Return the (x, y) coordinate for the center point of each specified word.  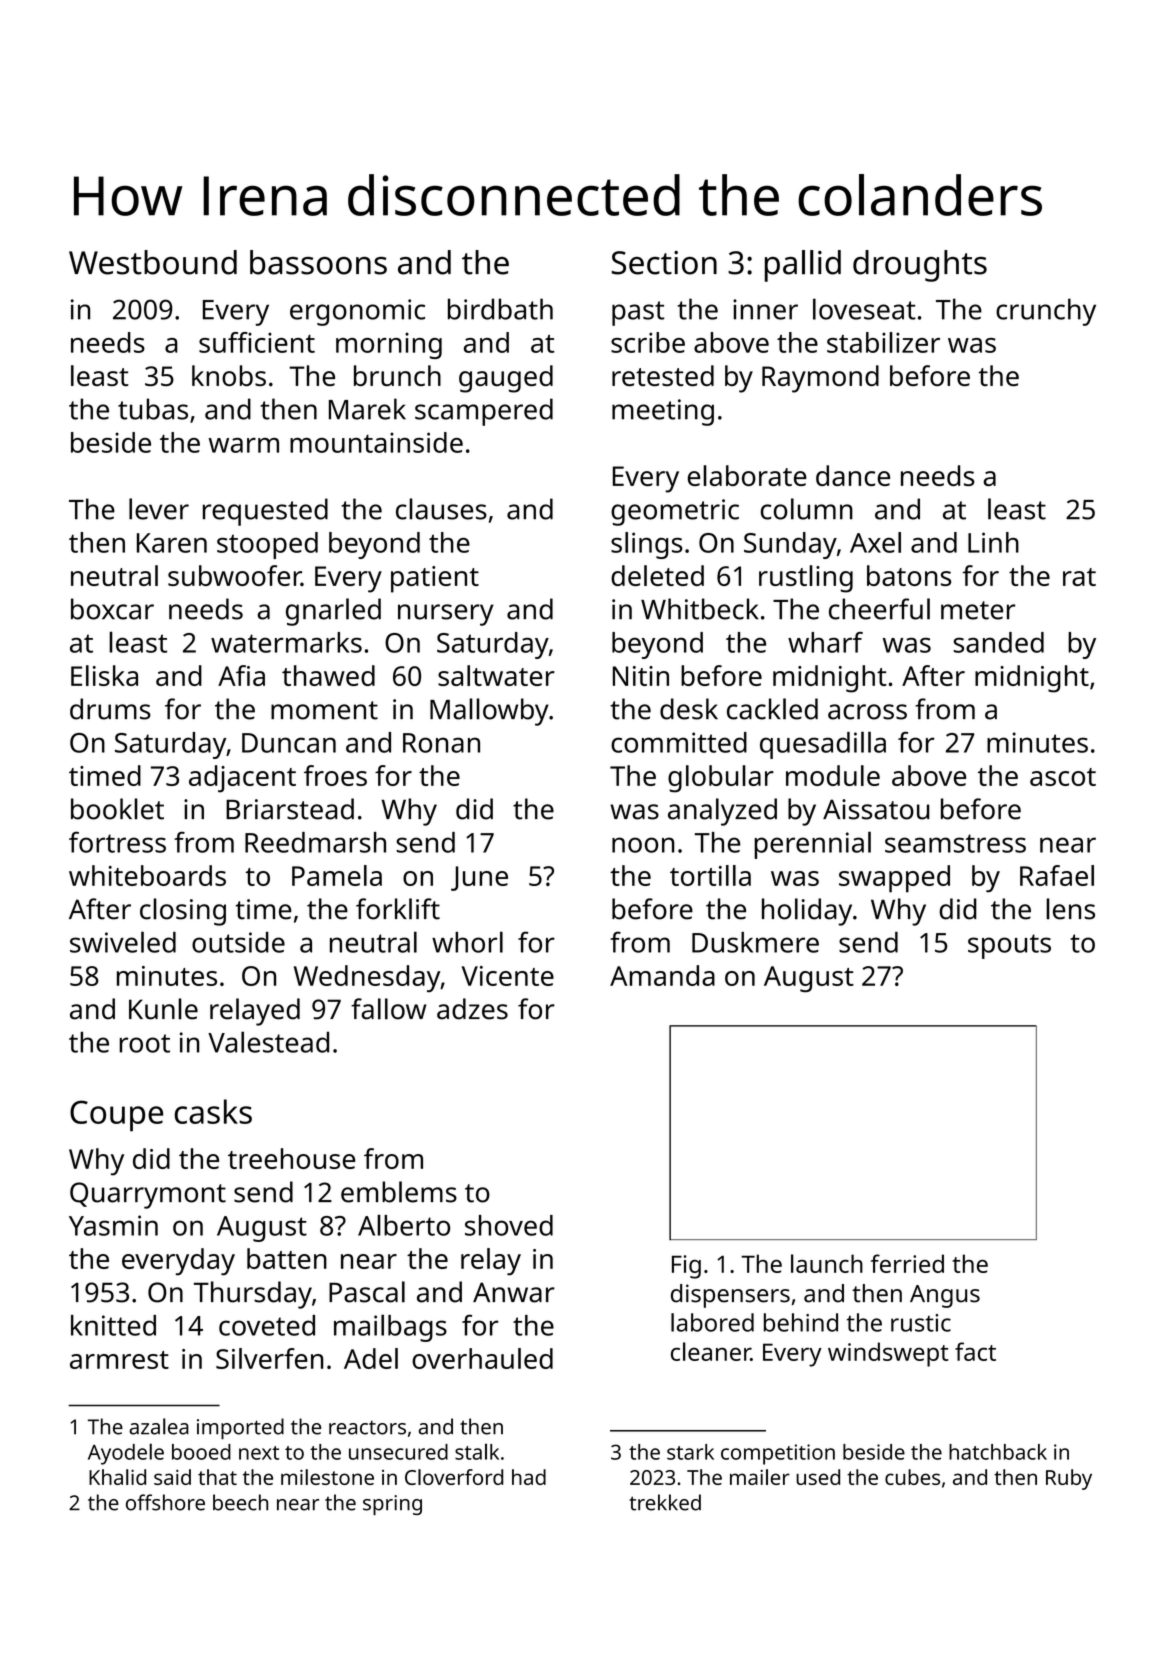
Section (664, 263)
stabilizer (883, 342)
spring (392, 1505)
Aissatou (876, 809)
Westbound (153, 262)
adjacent (242, 779)
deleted (657, 575)
